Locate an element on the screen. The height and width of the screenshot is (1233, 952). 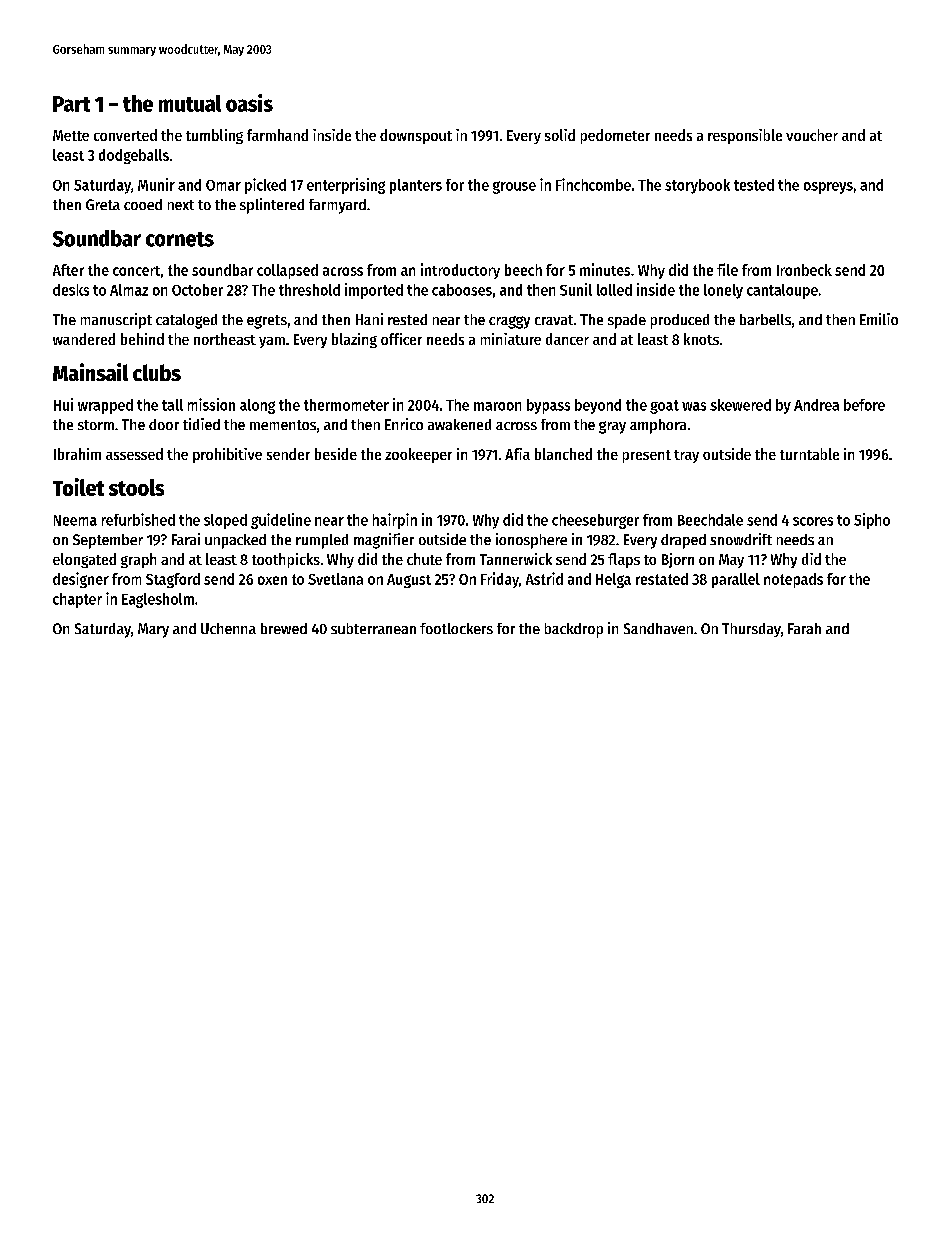
blazing is located at coordinates (354, 340).
